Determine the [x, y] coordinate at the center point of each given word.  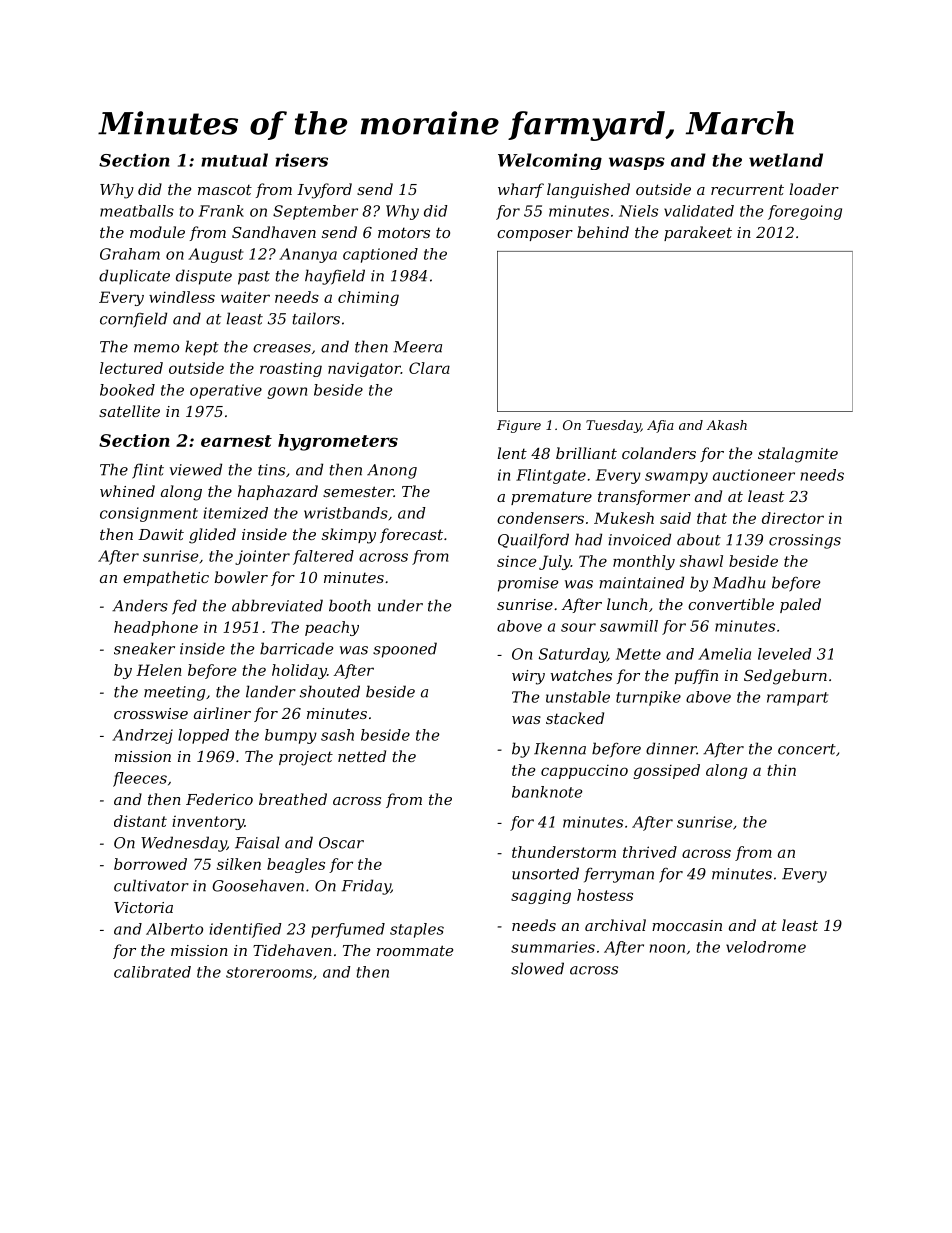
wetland [786, 160]
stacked [575, 718]
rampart [797, 699]
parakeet [698, 233]
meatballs [137, 211]
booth [350, 605]
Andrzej [142, 736]
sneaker [144, 648]
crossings [805, 541]
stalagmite [798, 455]
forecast [411, 535]
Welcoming [550, 161]
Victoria [143, 907]
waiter [245, 297]
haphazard [278, 492]
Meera [417, 347]
